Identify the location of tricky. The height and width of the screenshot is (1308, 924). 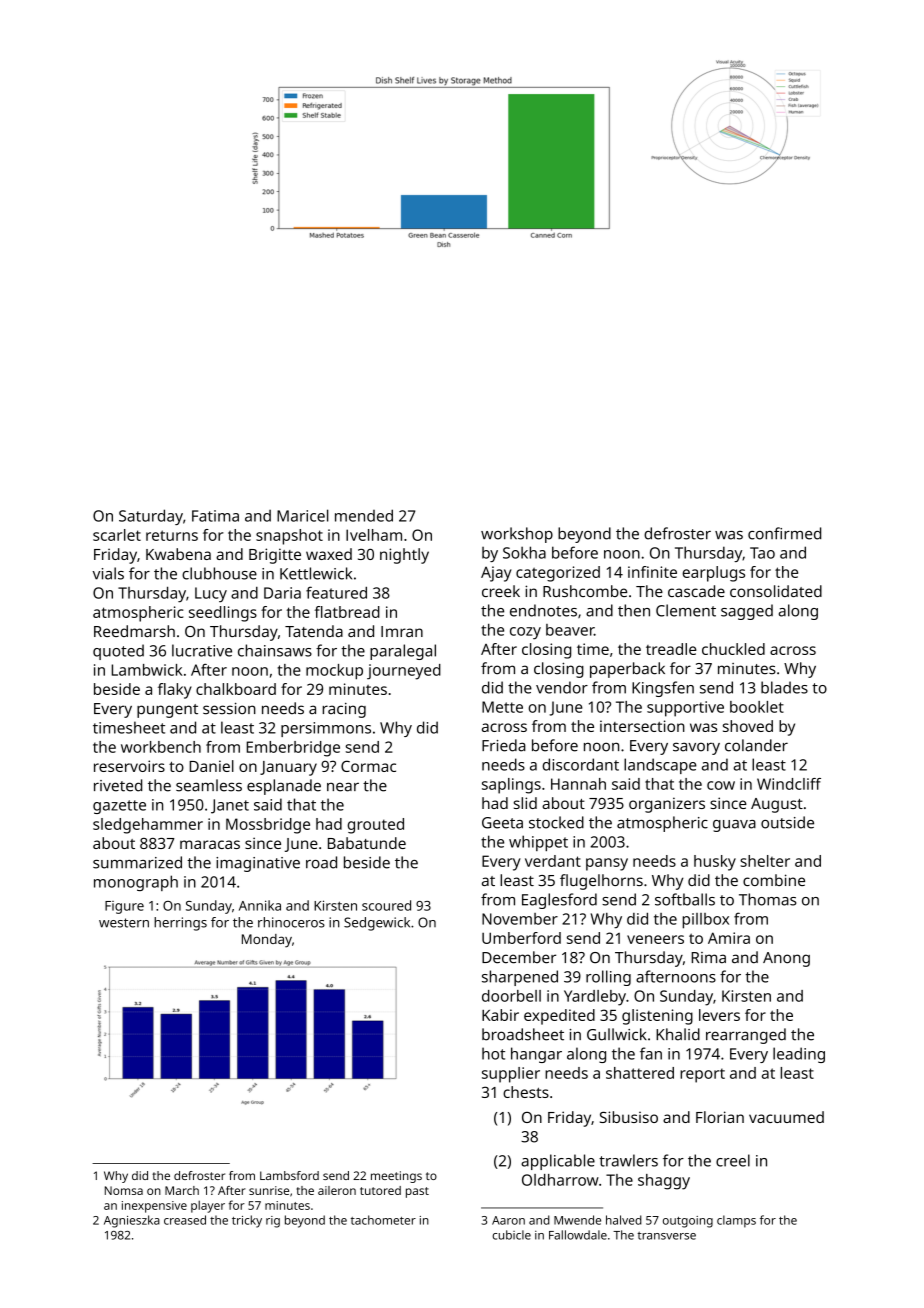
(247, 1221).
